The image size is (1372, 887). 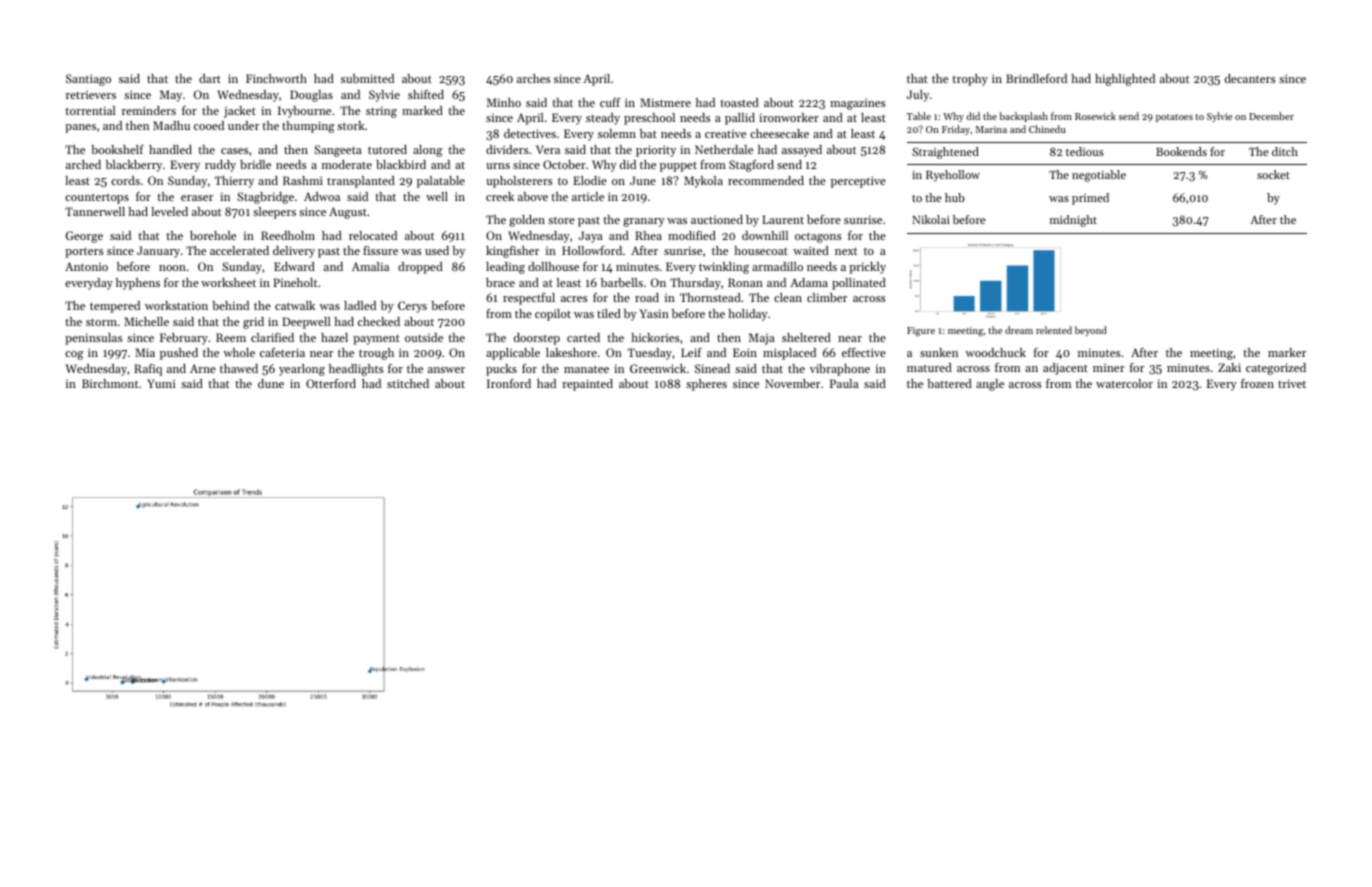 What do you see at coordinates (1250, 78) in the document?
I see `decanters` at bounding box center [1250, 78].
